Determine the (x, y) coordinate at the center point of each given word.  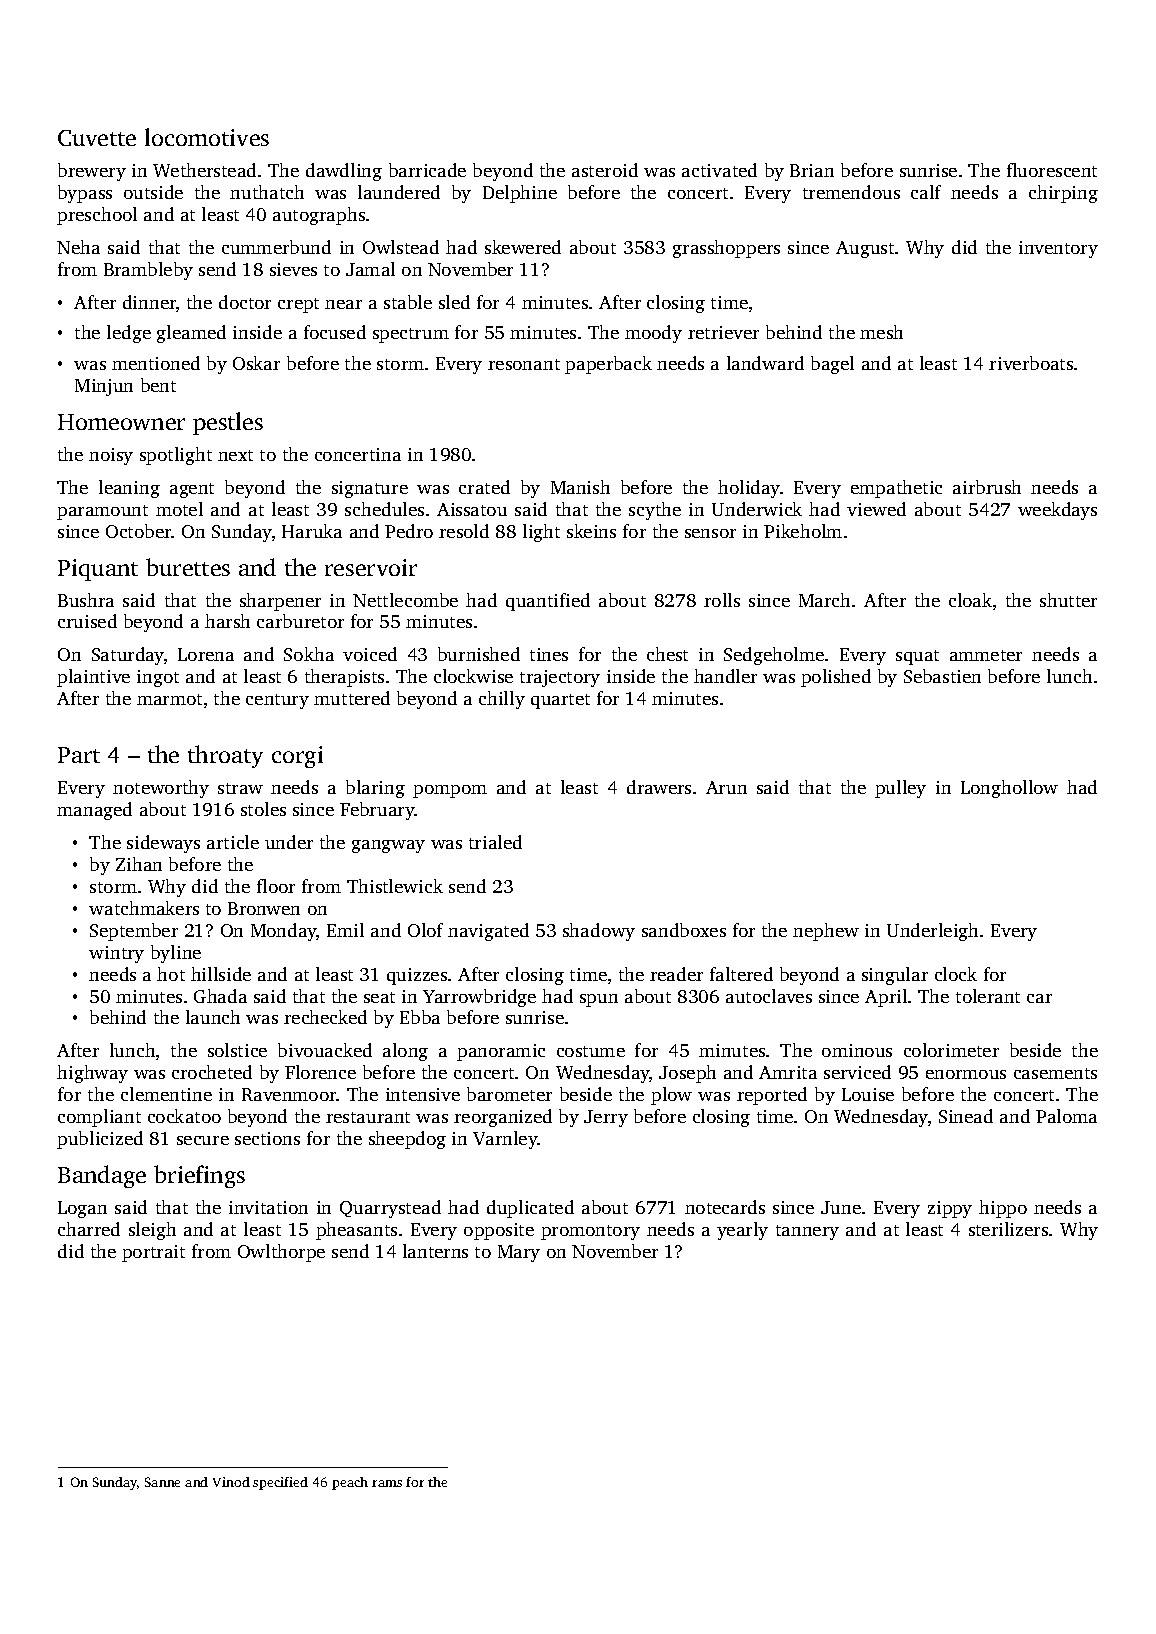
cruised (87, 621)
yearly (742, 1231)
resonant (524, 364)
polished (836, 678)
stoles (263, 809)
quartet (560, 701)
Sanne (162, 1482)
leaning (129, 489)
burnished (479, 654)
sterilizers (1008, 1229)
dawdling (344, 172)
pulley (900, 789)
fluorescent (1052, 170)
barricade (427, 170)
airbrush (987, 487)
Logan (82, 1209)
